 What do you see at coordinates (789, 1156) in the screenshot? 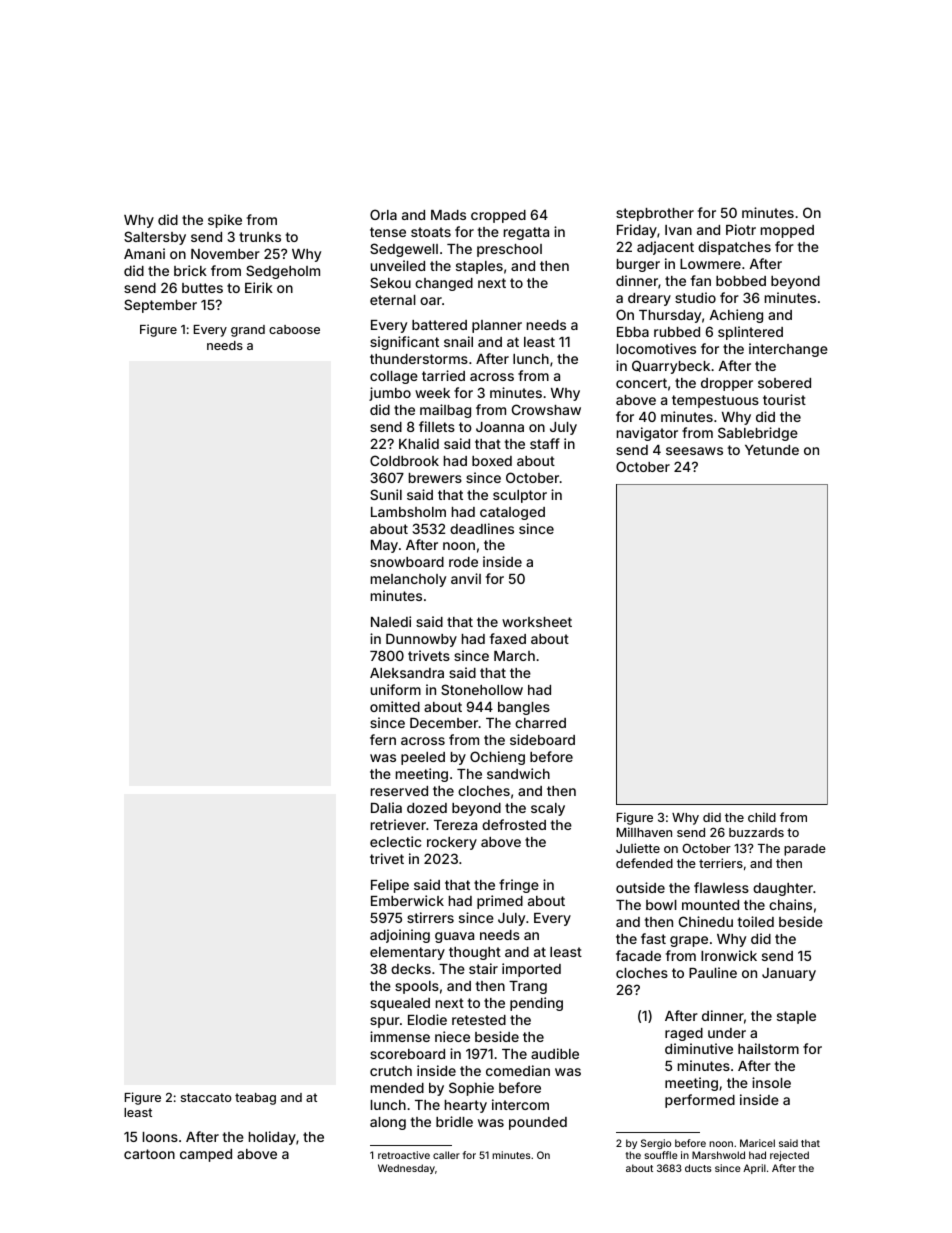
I see `rejected` at bounding box center [789, 1156].
